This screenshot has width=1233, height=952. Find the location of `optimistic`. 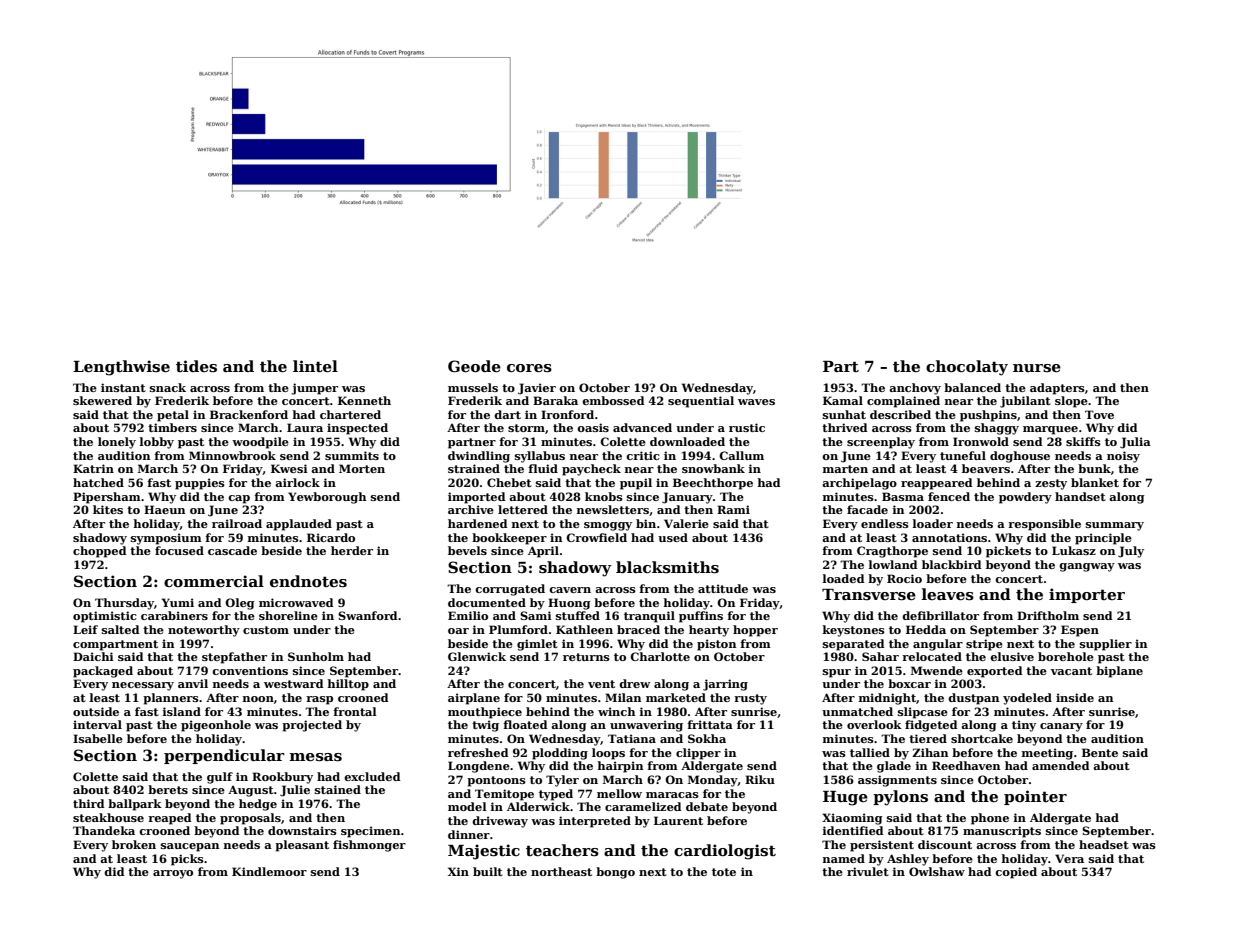

optimistic is located at coordinates (105, 617).
